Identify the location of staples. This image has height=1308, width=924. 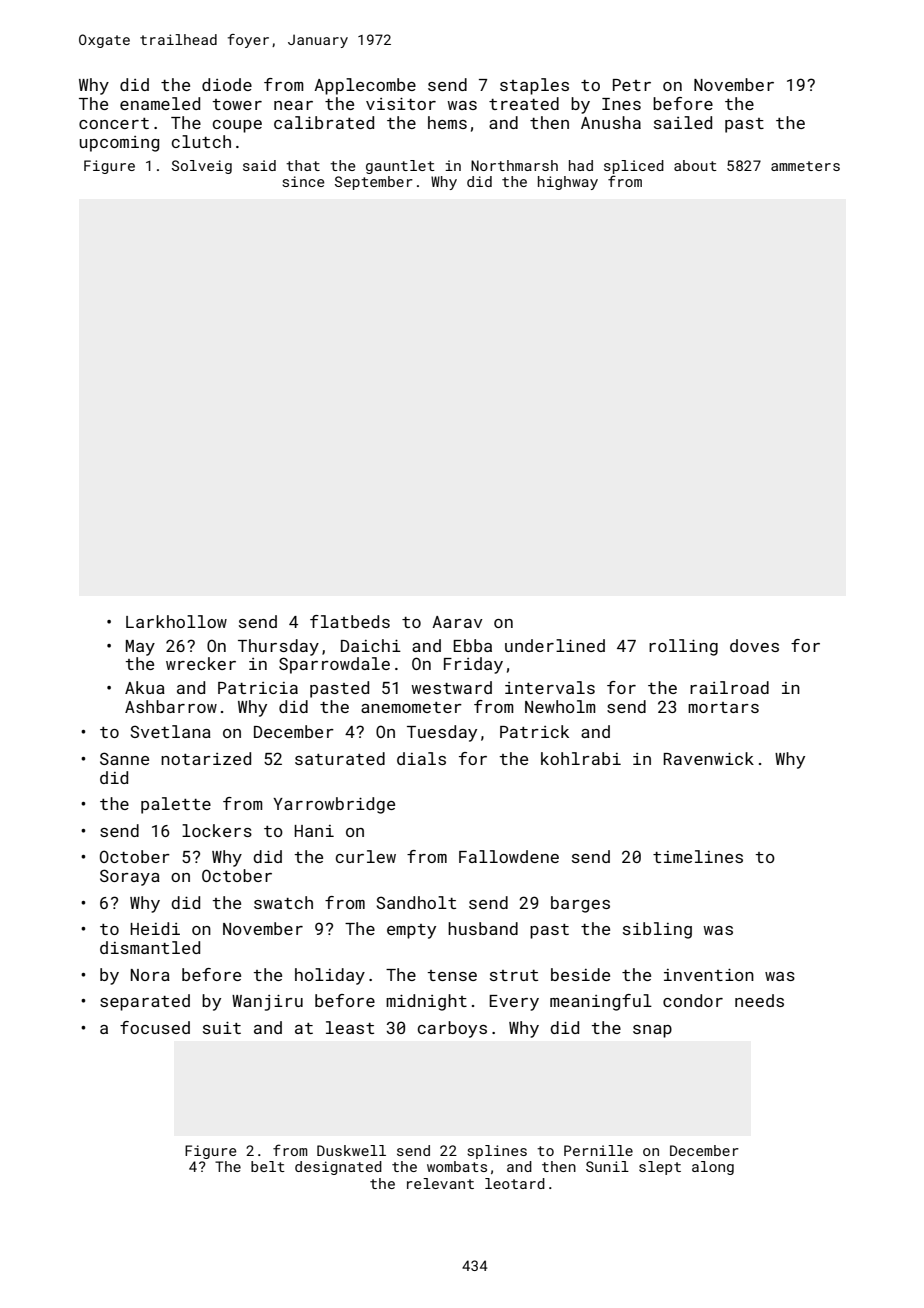
(534, 86).
